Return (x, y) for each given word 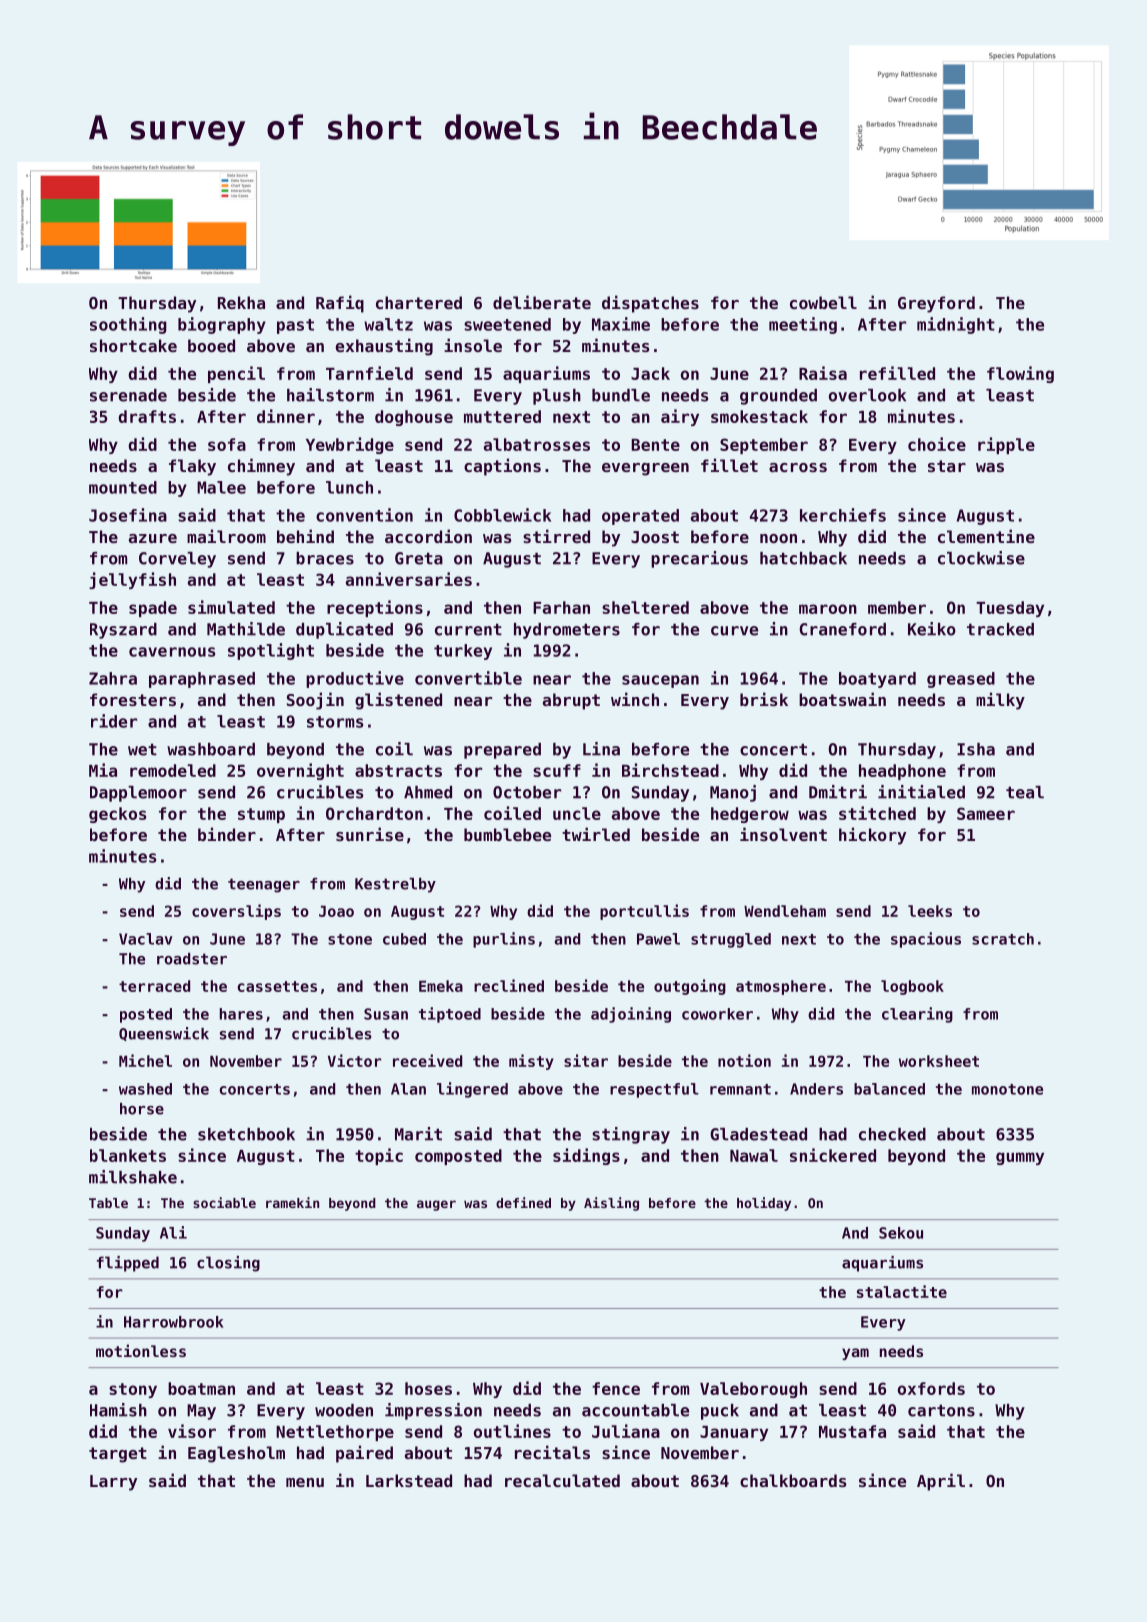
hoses (428, 1388)
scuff (557, 770)
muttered (502, 416)
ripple (1006, 445)
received (427, 1060)
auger (436, 1205)
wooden (344, 1410)
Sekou (901, 1233)
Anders (816, 1089)
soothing (128, 325)
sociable (224, 1202)
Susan (386, 1014)
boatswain (842, 699)
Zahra (113, 678)
